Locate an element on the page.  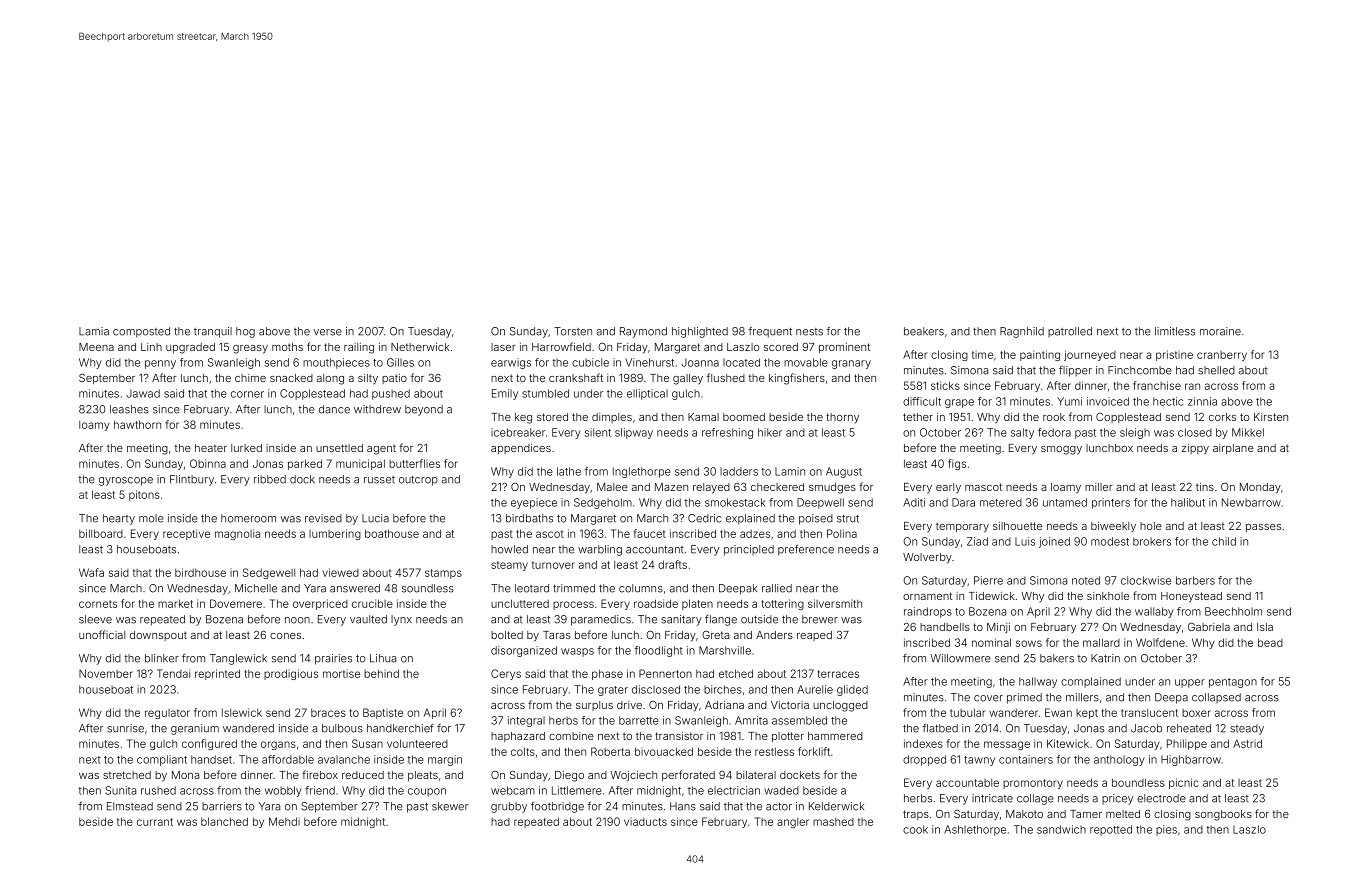
regulator is located at coordinates (167, 714).
